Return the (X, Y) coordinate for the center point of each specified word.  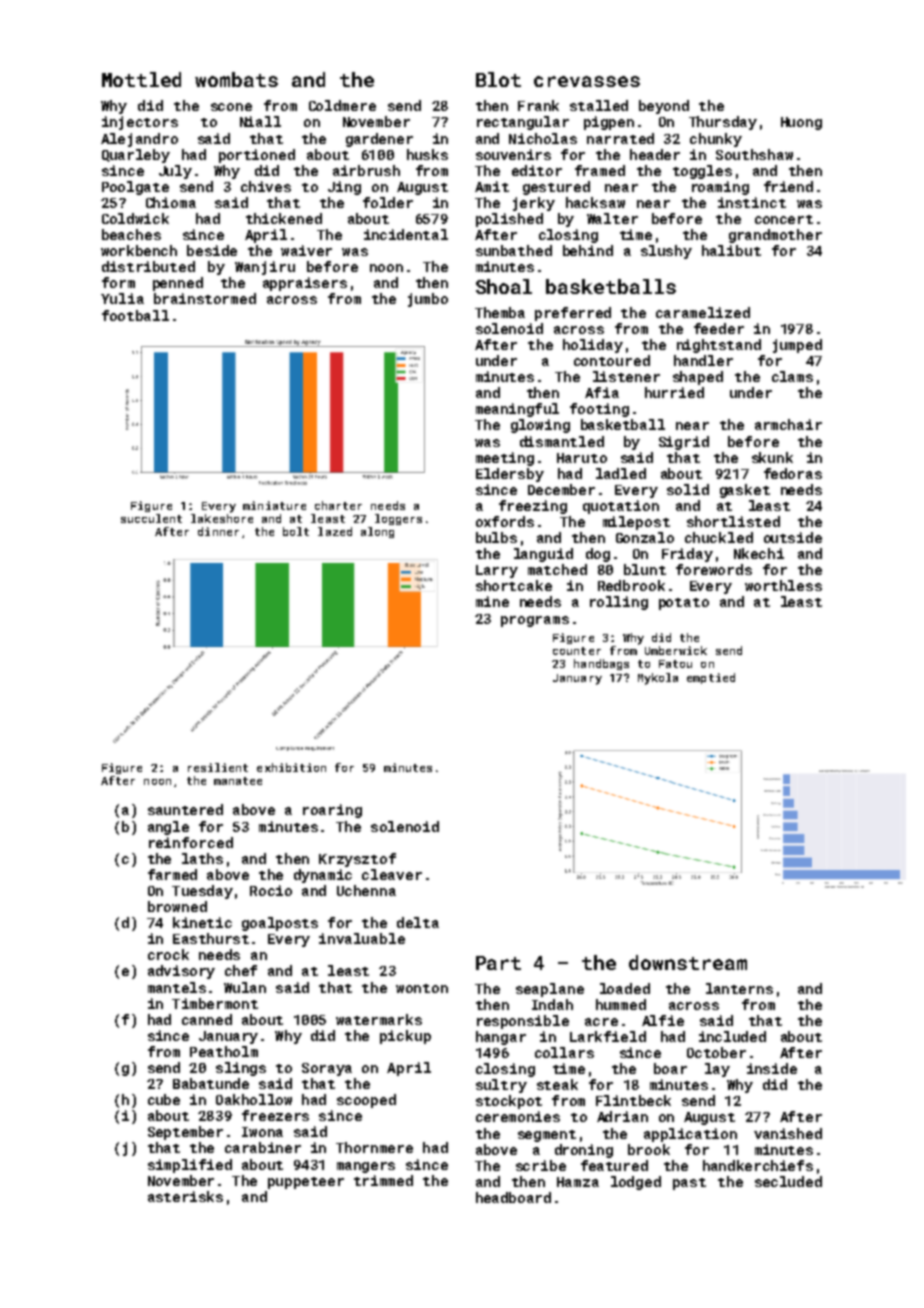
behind (588, 250)
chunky (716, 140)
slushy (666, 252)
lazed (335, 531)
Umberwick (676, 650)
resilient (218, 767)
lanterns (739, 988)
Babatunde (211, 1083)
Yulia (122, 298)
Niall (260, 121)
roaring (332, 811)
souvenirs (513, 154)
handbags (601, 664)
